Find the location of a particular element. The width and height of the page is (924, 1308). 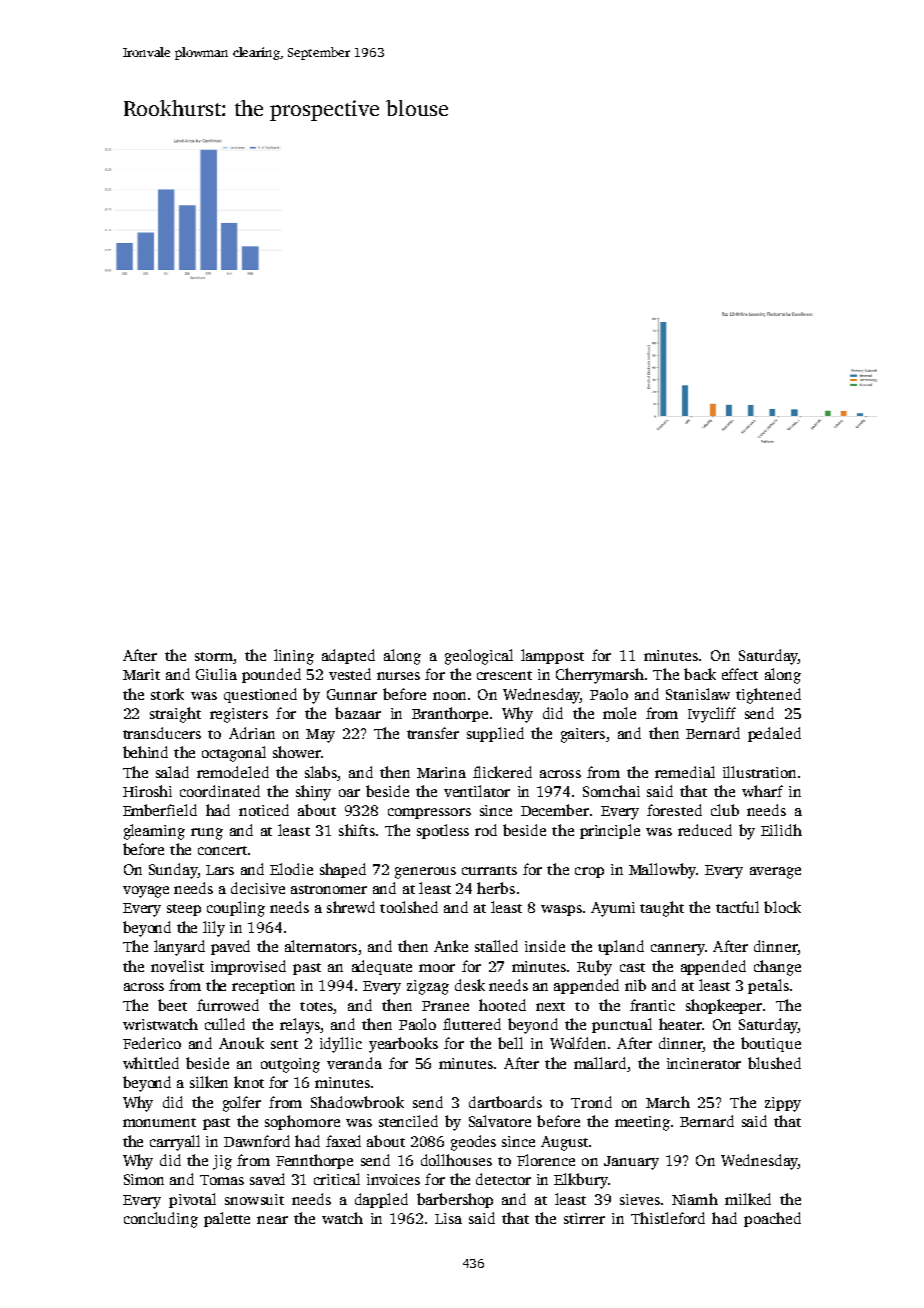

crescent is located at coordinates (504, 675).
